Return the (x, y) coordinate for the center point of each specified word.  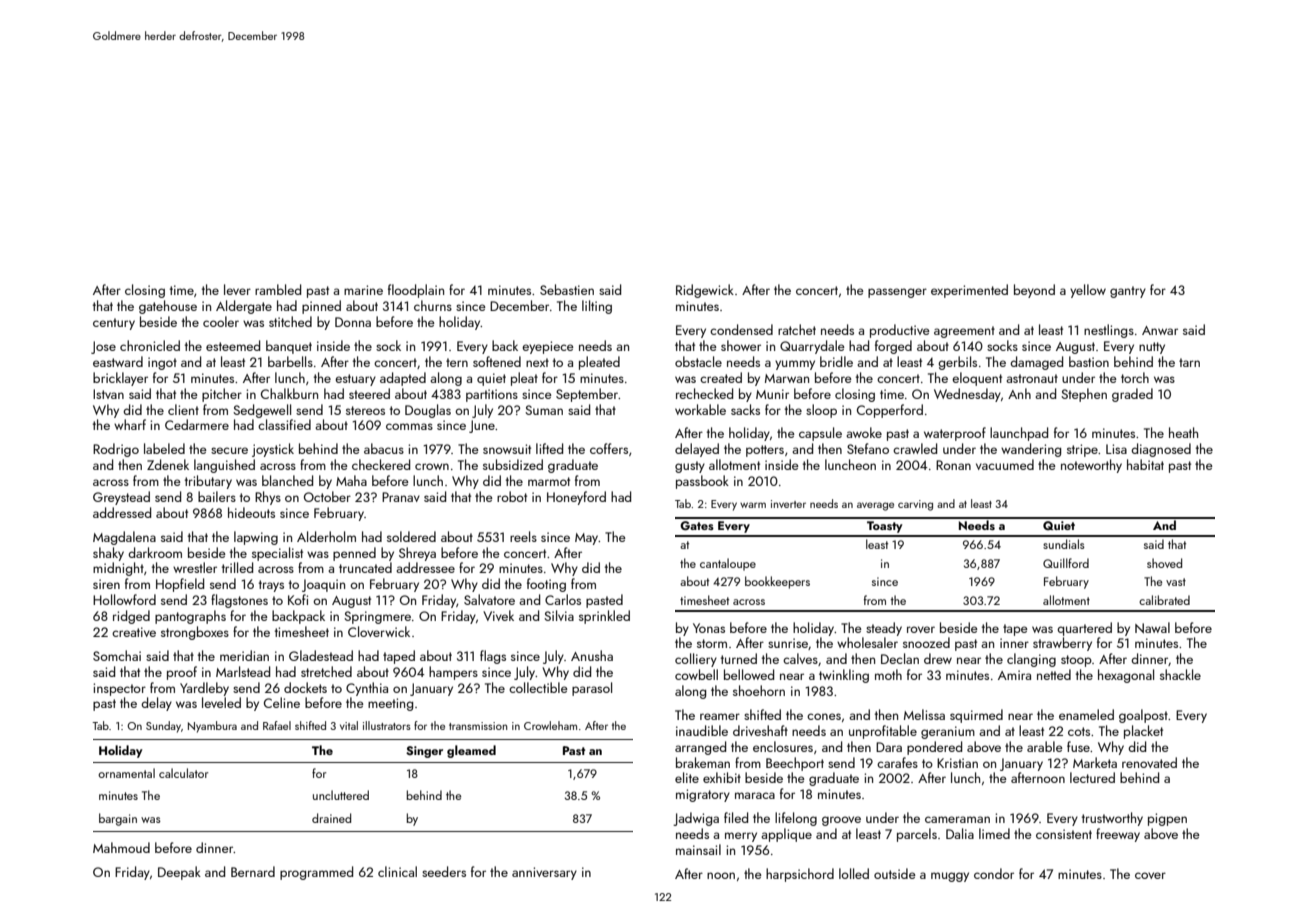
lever (237, 289)
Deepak (179, 873)
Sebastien (567, 289)
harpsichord (800, 875)
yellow (1088, 291)
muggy (950, 877)
